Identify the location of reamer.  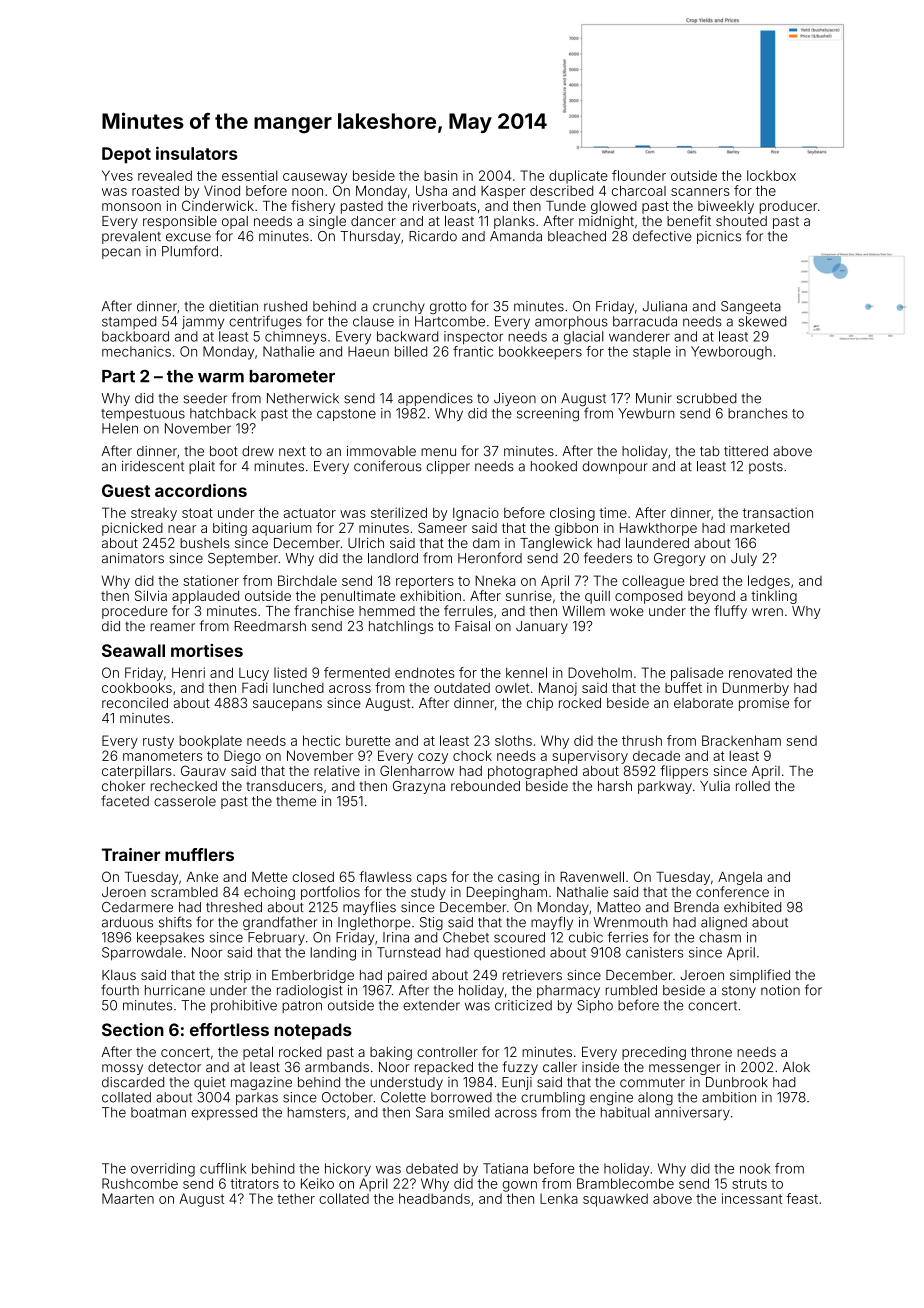
(172, 627).
